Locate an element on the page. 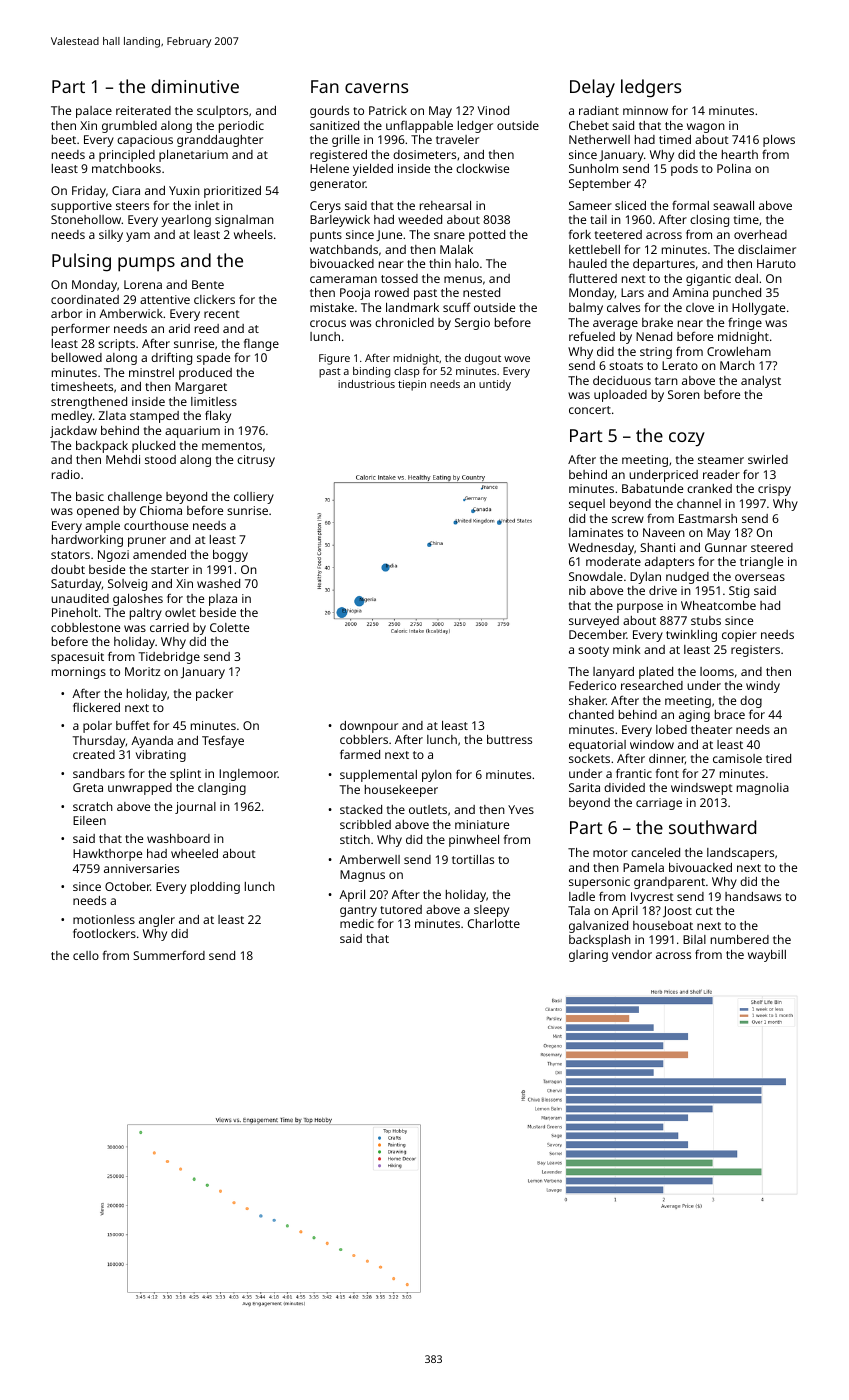 The width and height of the page is (849, 1400). Summerford is located at coordinates (169, 955).
